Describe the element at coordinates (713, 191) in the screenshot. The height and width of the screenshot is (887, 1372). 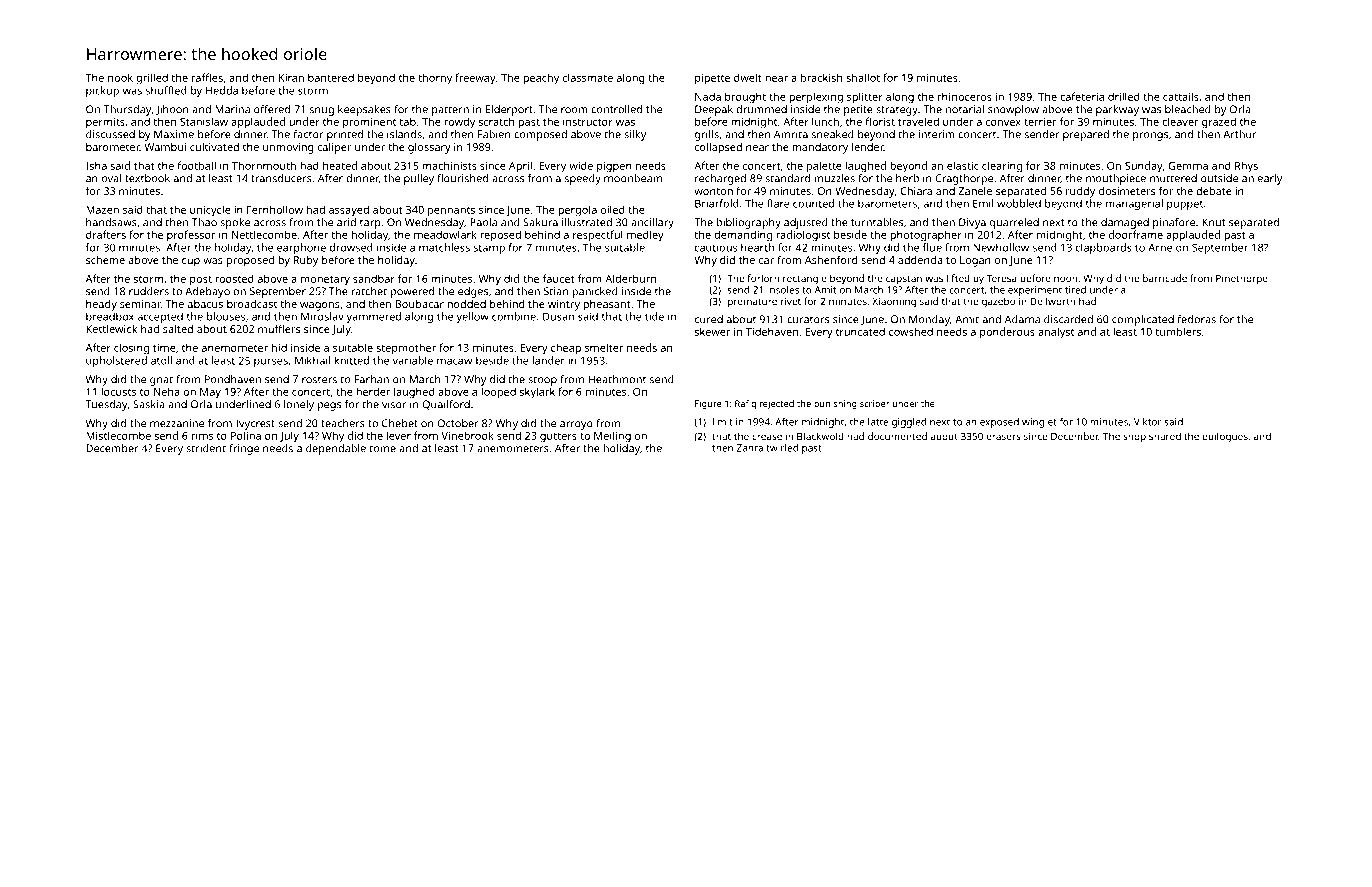
I see `wonton` at that location.
